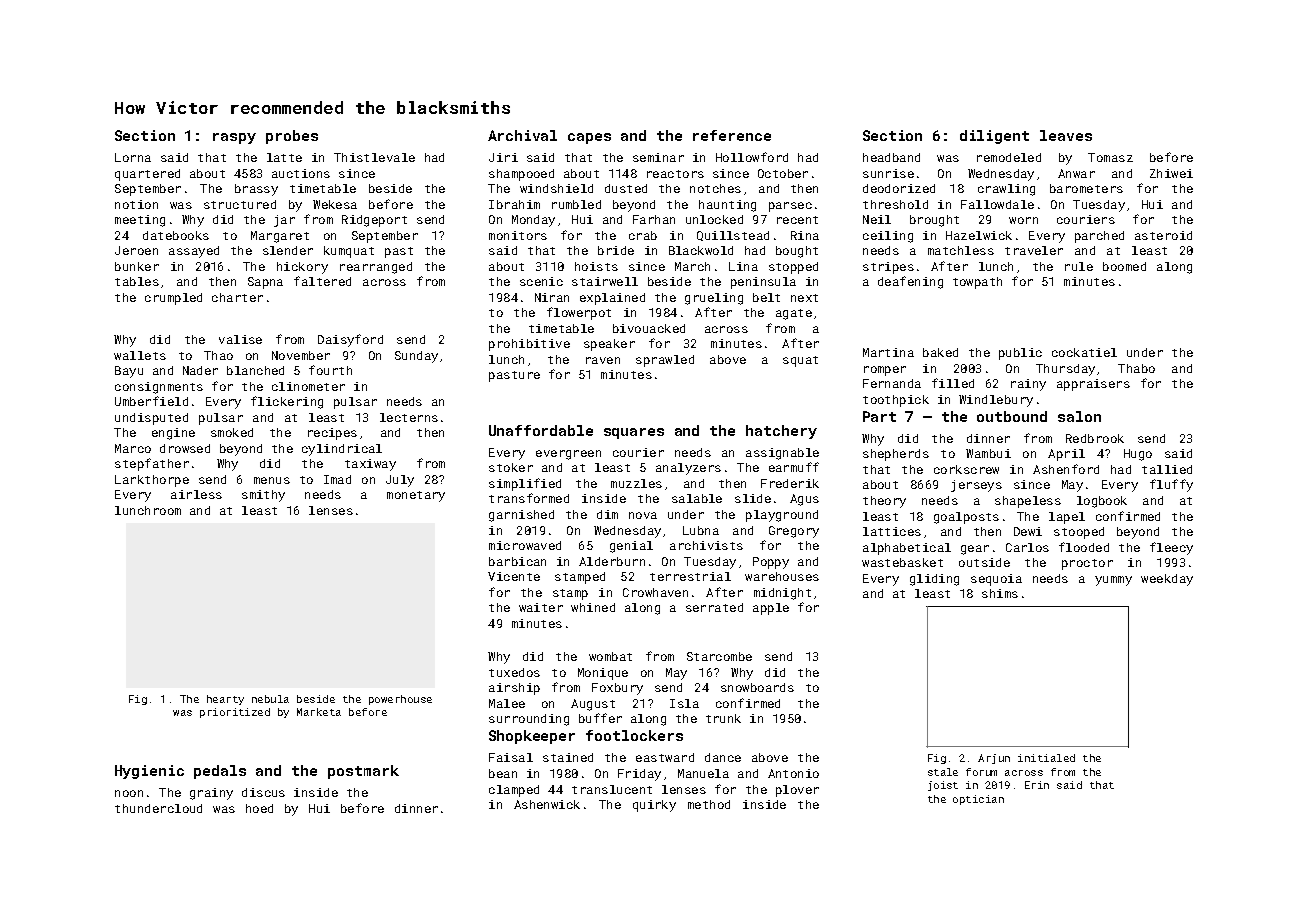 This screenshot has width=1308, height=924. I want to click on Hazelwick, so click(979, 235).
